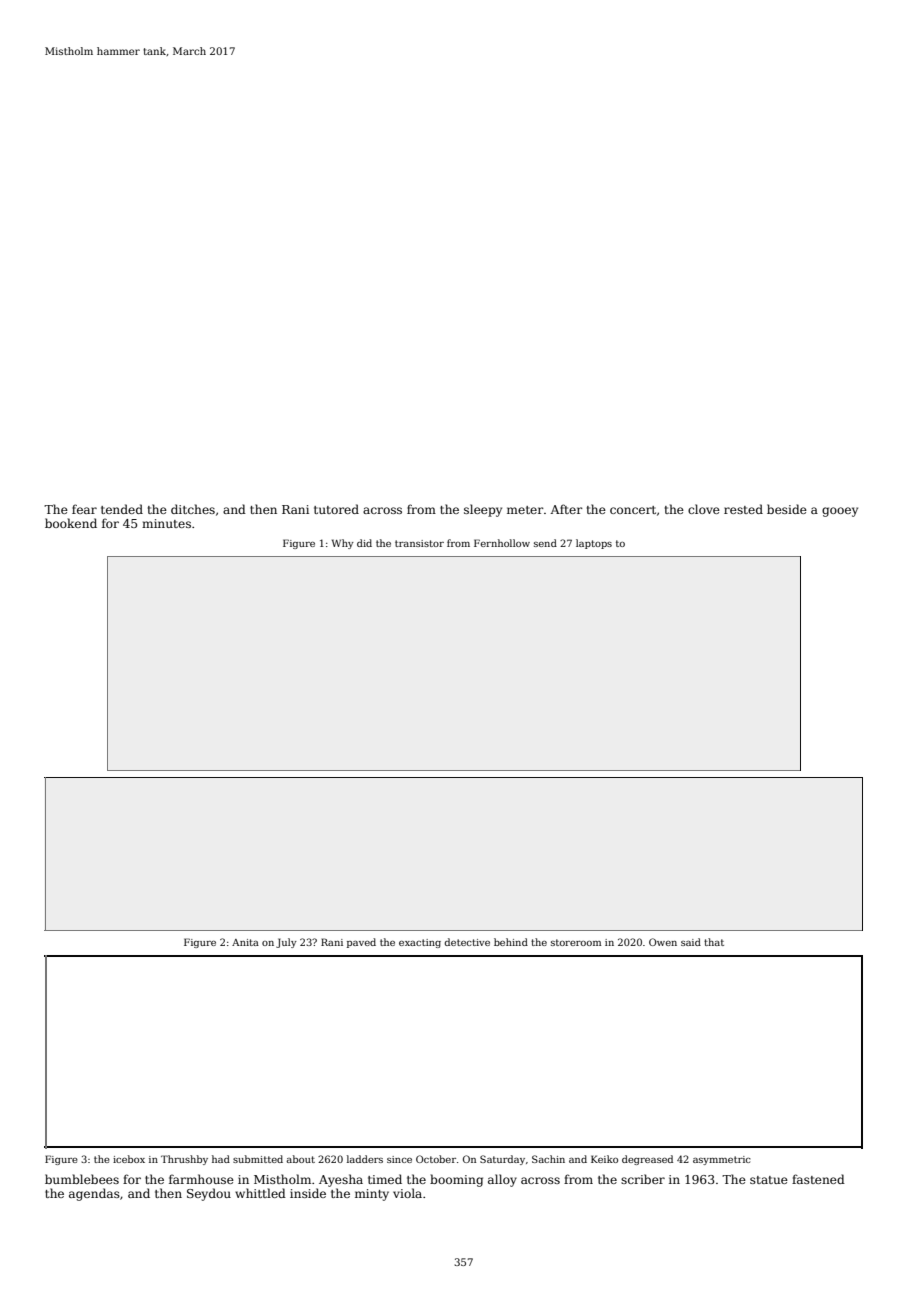 The width and height of the screenshot is (908, 1316). Describe the element at coordinates (663, 942) in the screenshot. I see `Owen` at that location.
